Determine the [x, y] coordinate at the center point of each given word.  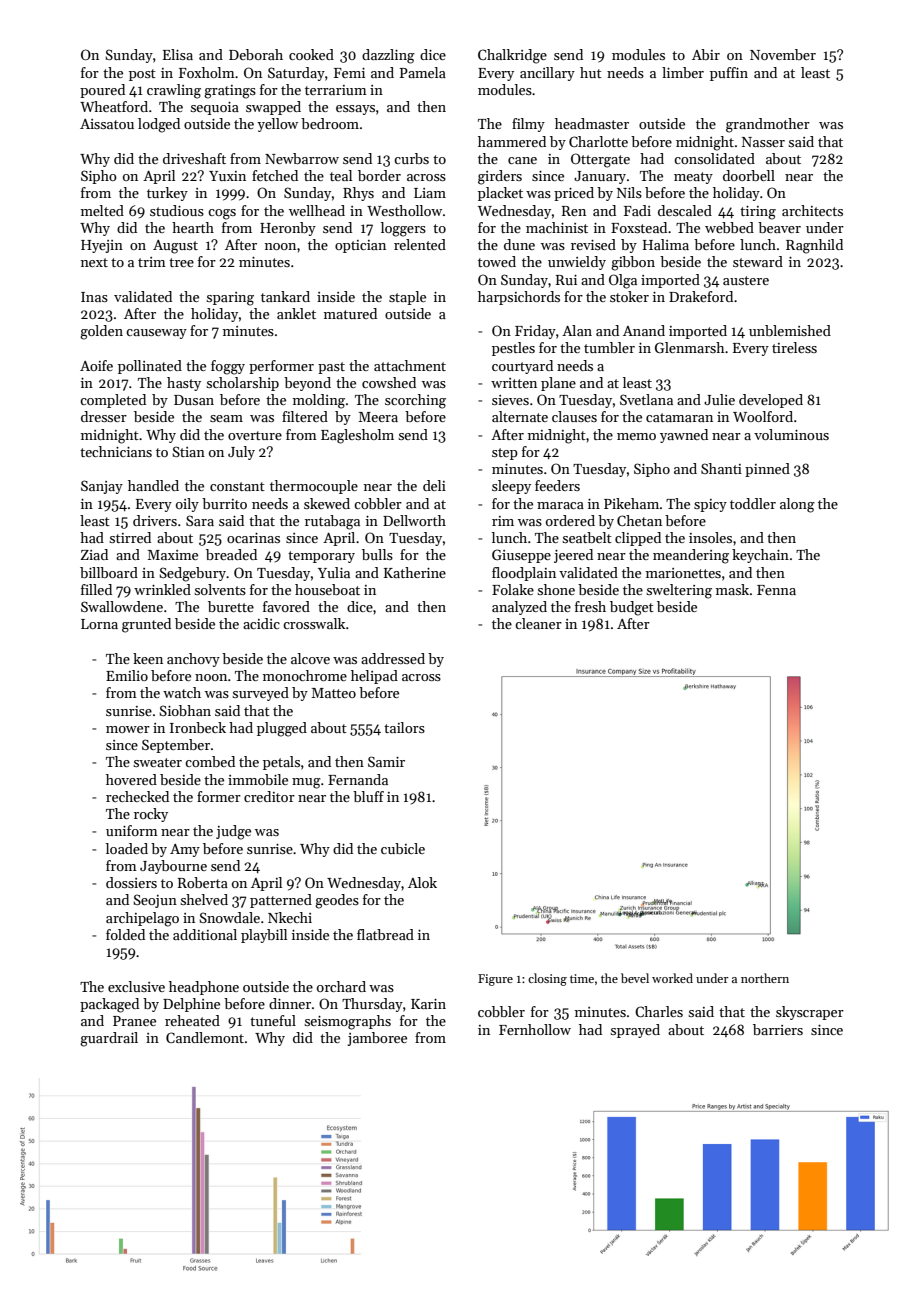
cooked [311, 54]
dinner [290, 1003]
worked [672, 978]
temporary [321, 557]
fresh [590, 606]
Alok [422, 882]
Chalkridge [512, 56]
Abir [706, 54]
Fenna [776, 590]
